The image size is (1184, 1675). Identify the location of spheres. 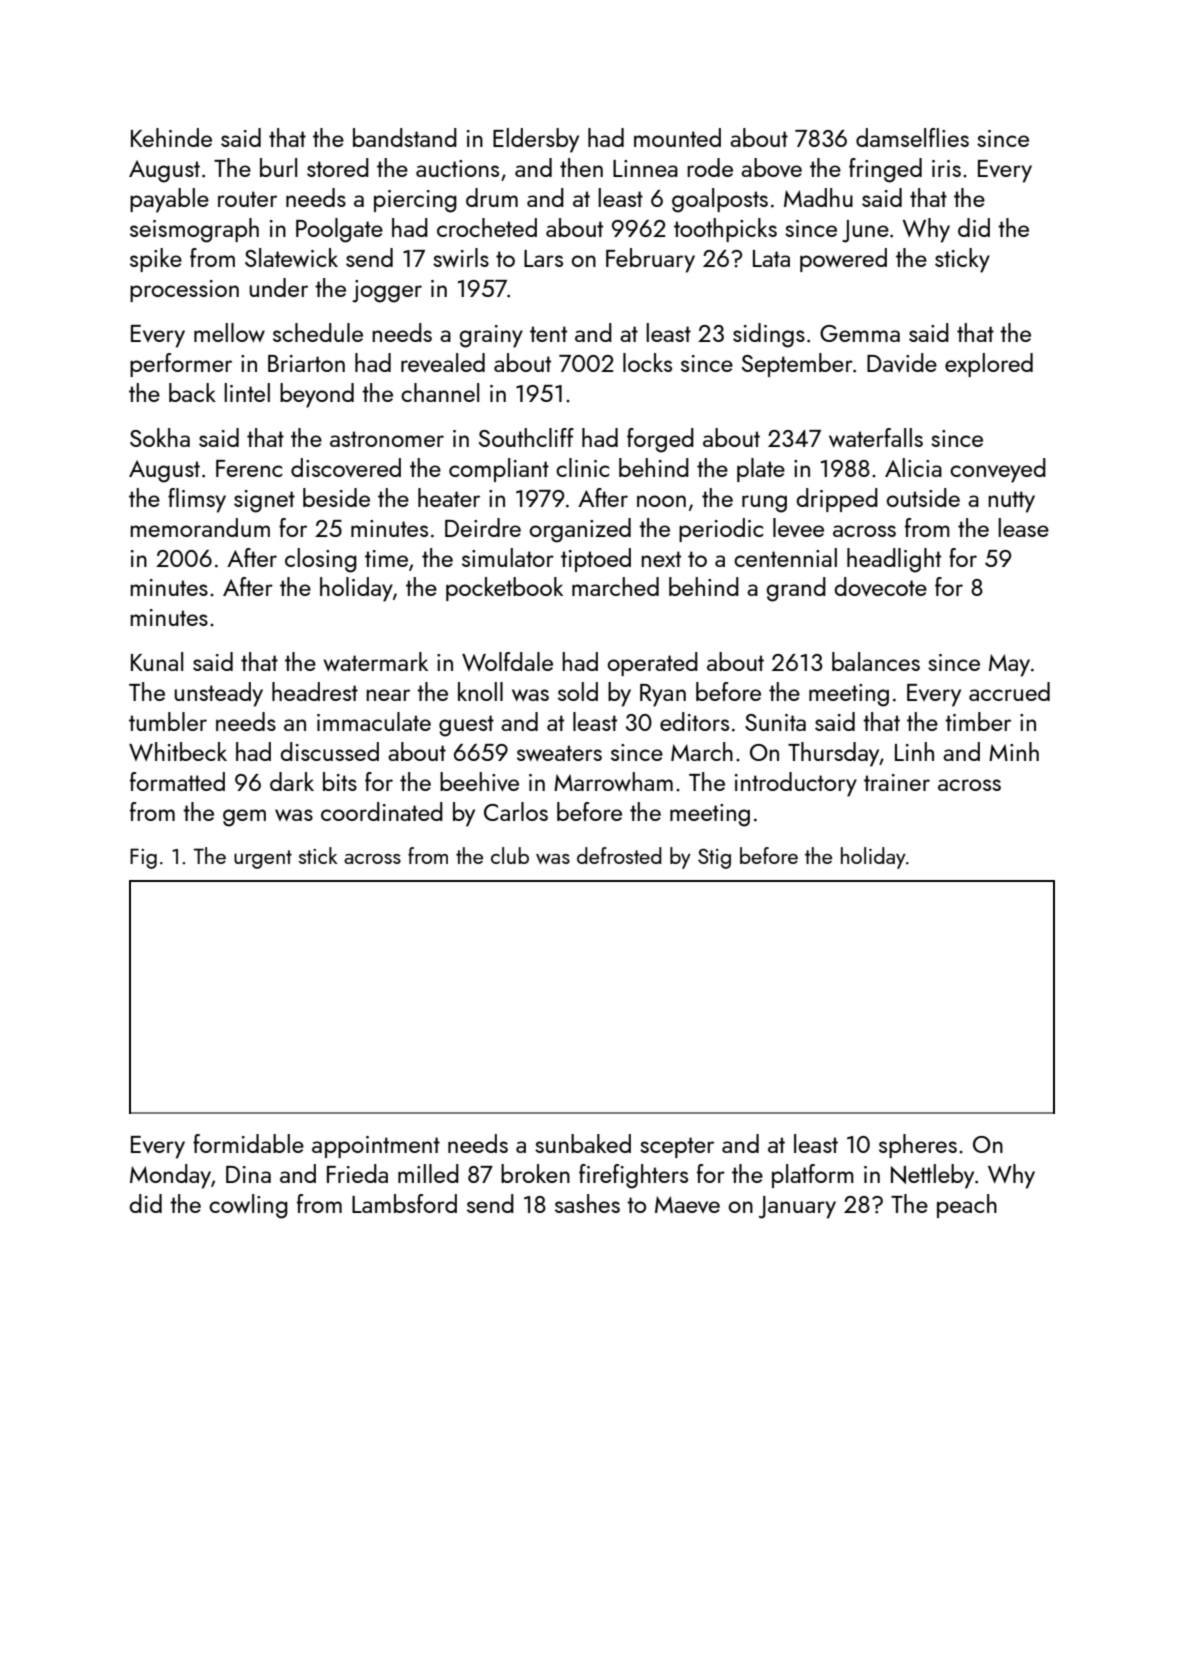
(918, 1146).
